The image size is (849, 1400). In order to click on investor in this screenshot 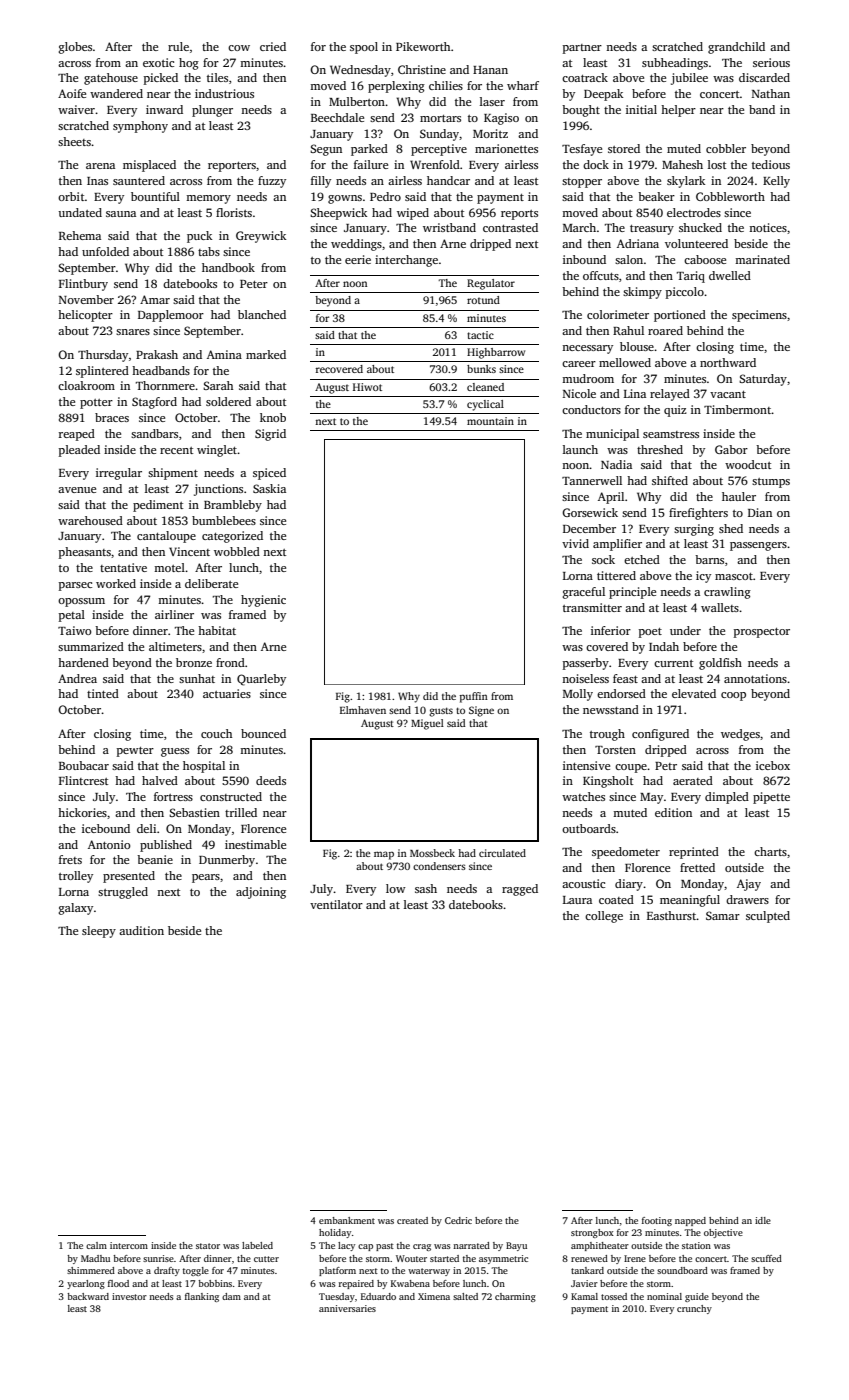, I will do `click(129, 1296)`.
